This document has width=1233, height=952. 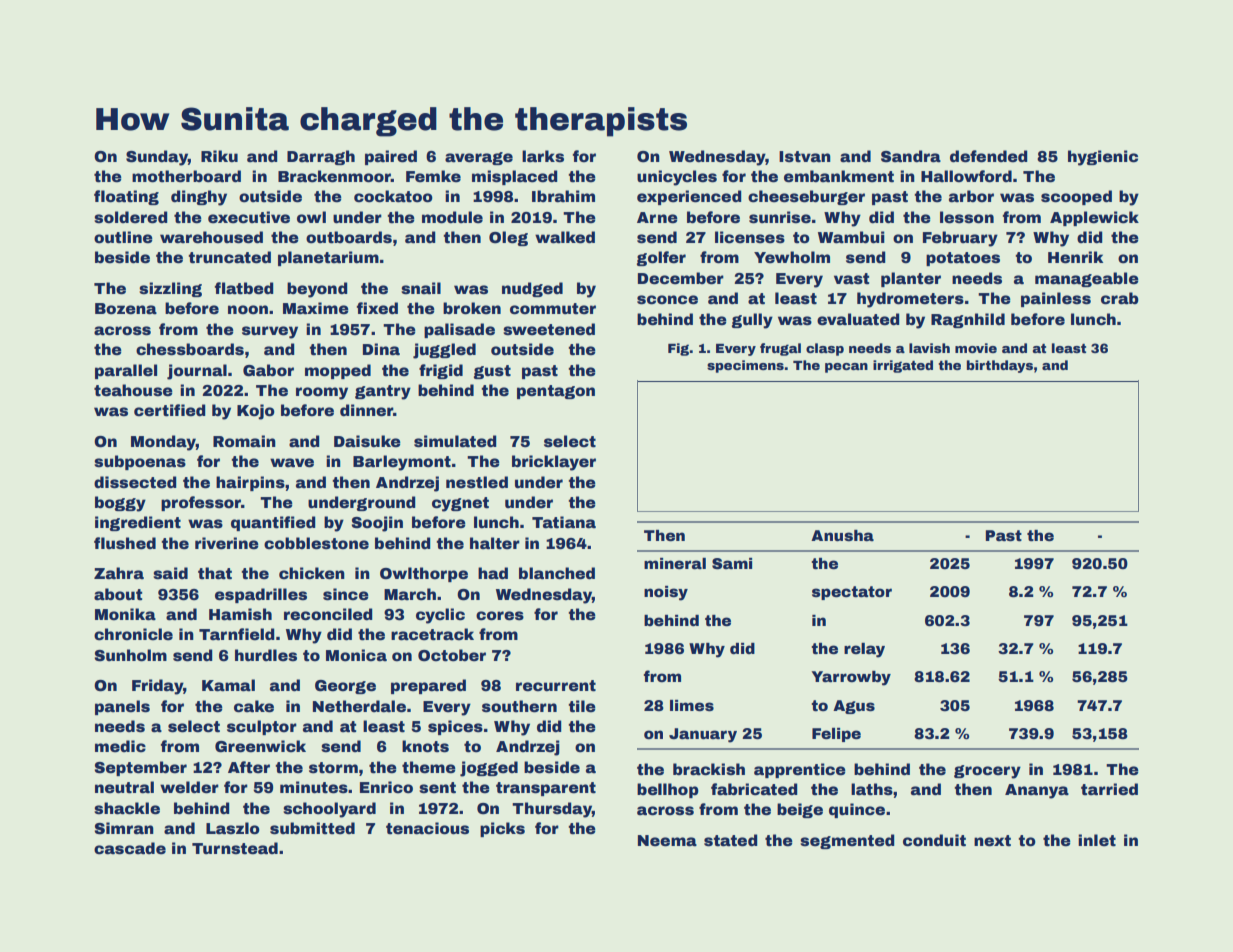 What do you see at coordinates (329, 810) in the document?
I see `schoolyard` at bounding box center [329, 810].
